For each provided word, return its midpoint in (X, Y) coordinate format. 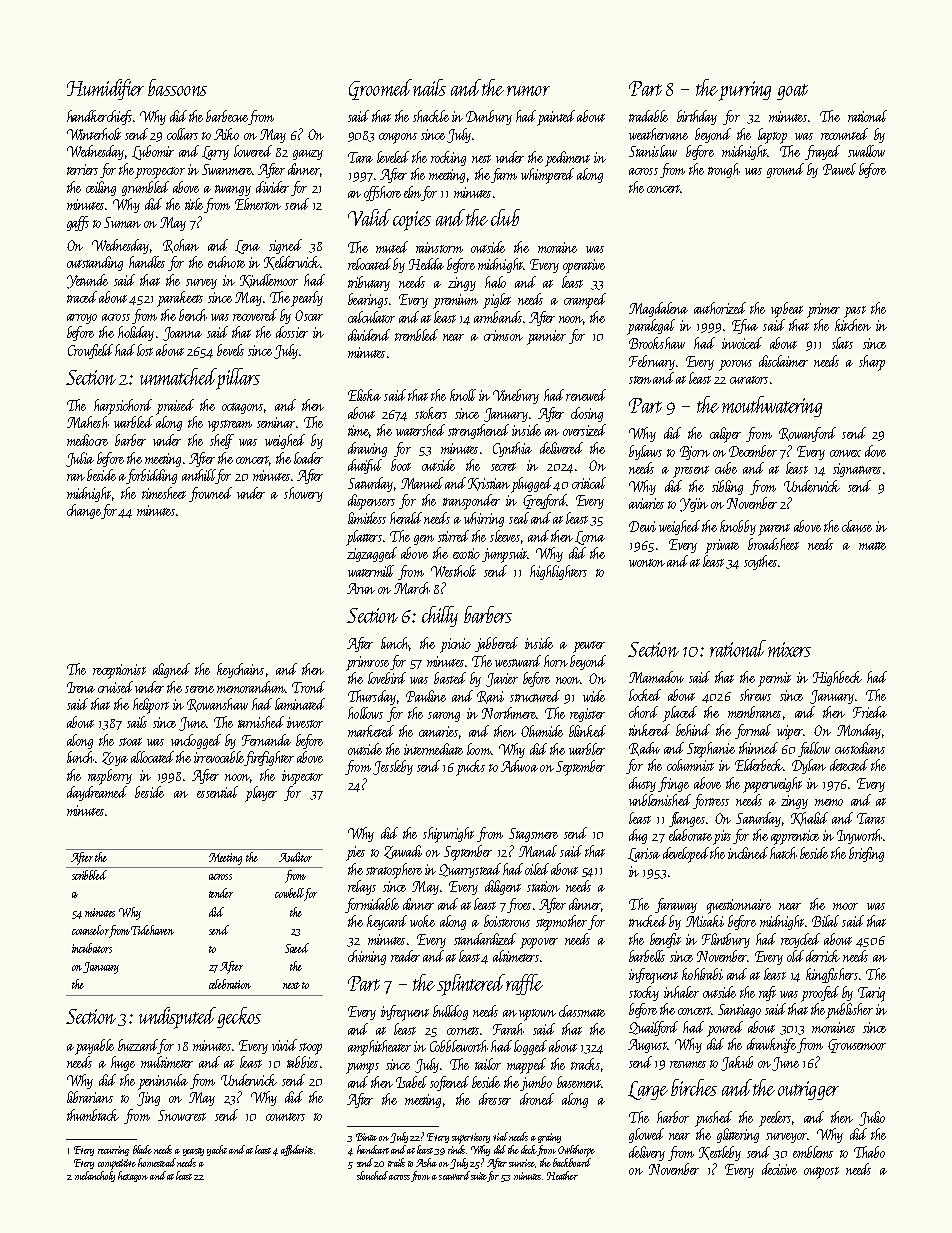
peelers (775, 1119)
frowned (210, 494)
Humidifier (105, 89)
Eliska (364, 395)
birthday (697, 117)
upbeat (787, 310)
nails (429, 87)
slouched (372, 1175)
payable (94, 1047)
